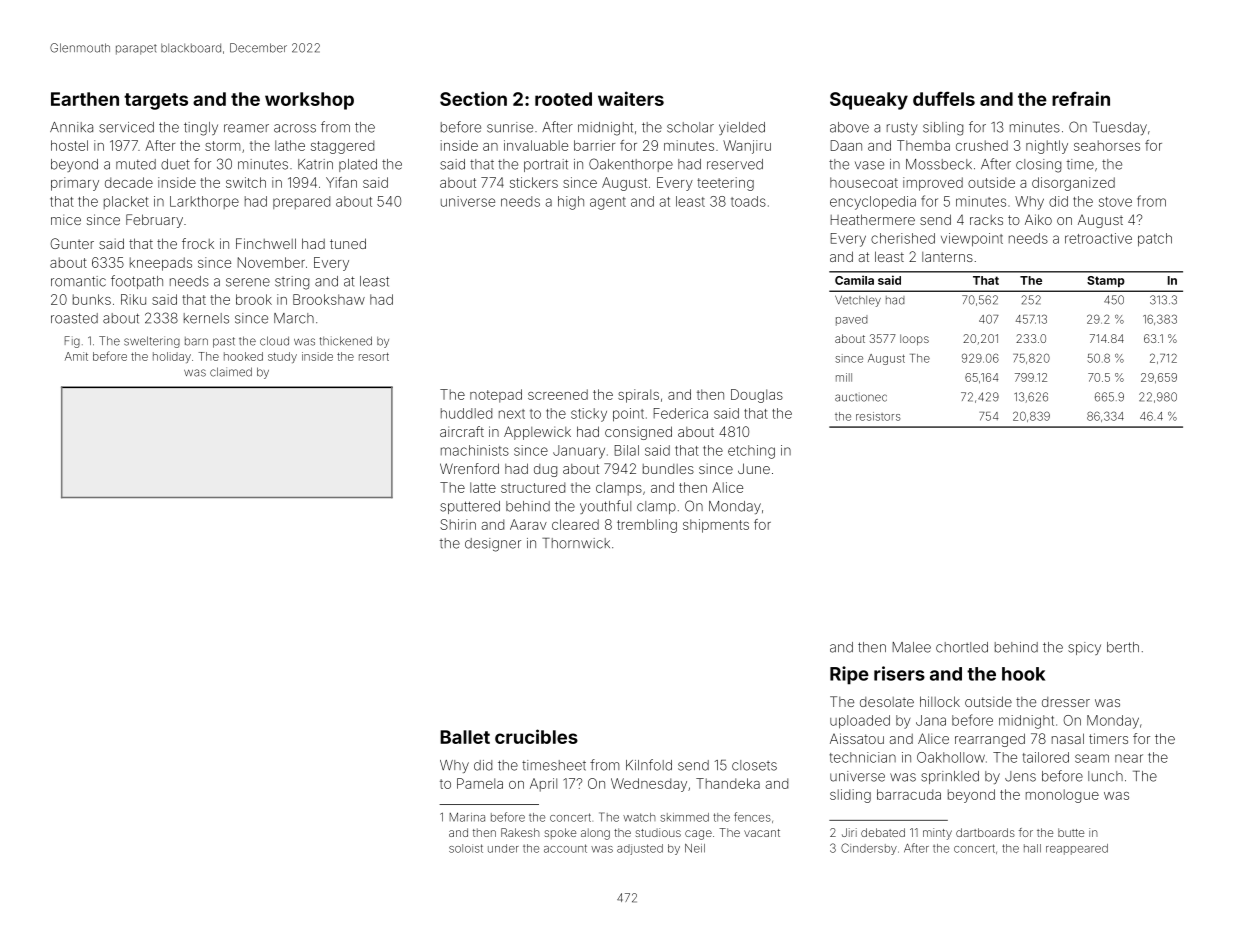  What do you see at coordinates (465, 737) in the document?
I see `Ballet` at bounding box center [465, 737].
